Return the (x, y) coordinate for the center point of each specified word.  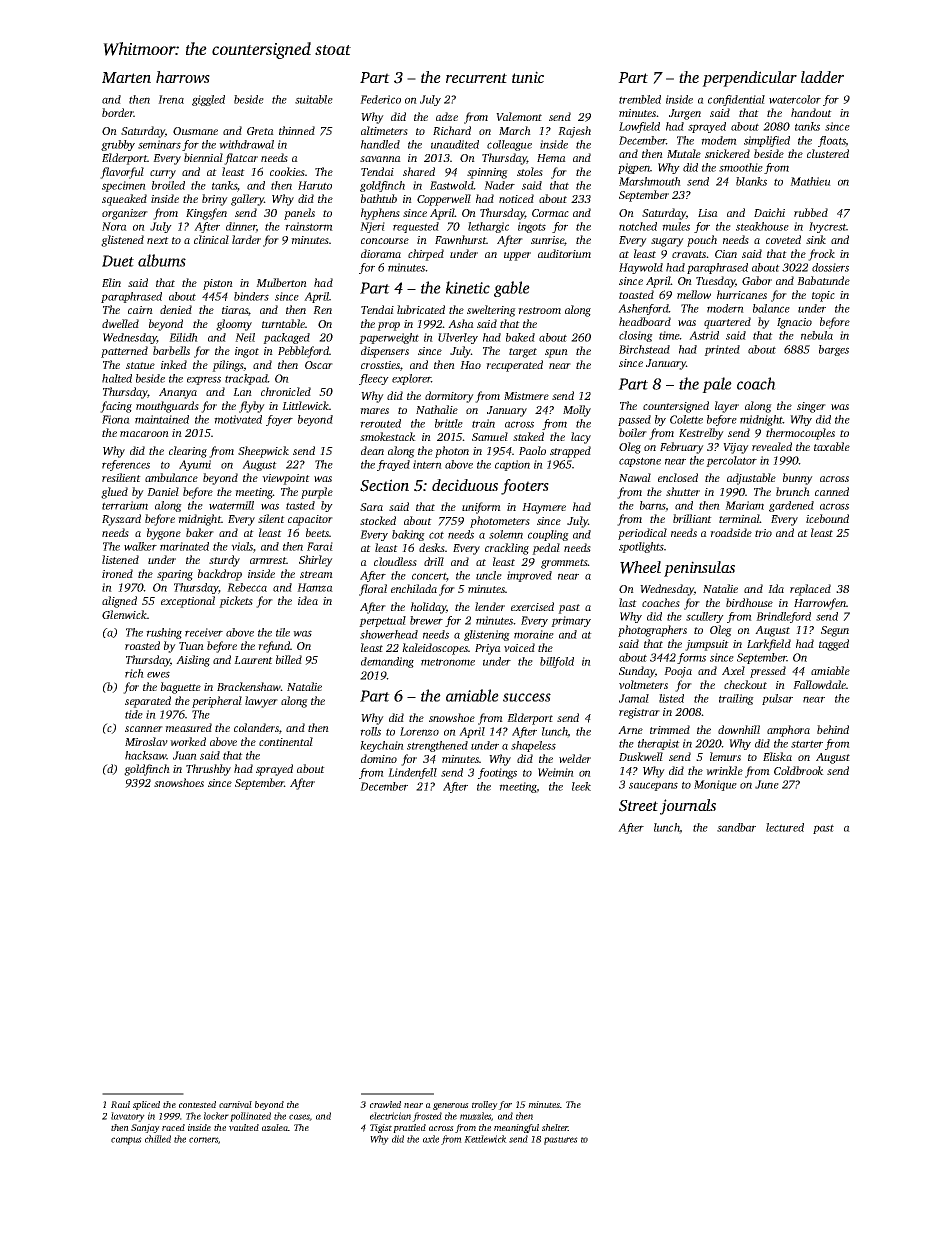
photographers (652, 631)
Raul (120, 1104)
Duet (118, 261)
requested (416, 227)
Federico (380, 99)
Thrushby (208, 770)
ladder (822, 77)
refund (274, 647)
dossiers (830, 267)
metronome (448, 662)
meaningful (516, 1128)
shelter (555, 1127)
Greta (260, 131)
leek (581, 786)
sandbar (736, 827)
